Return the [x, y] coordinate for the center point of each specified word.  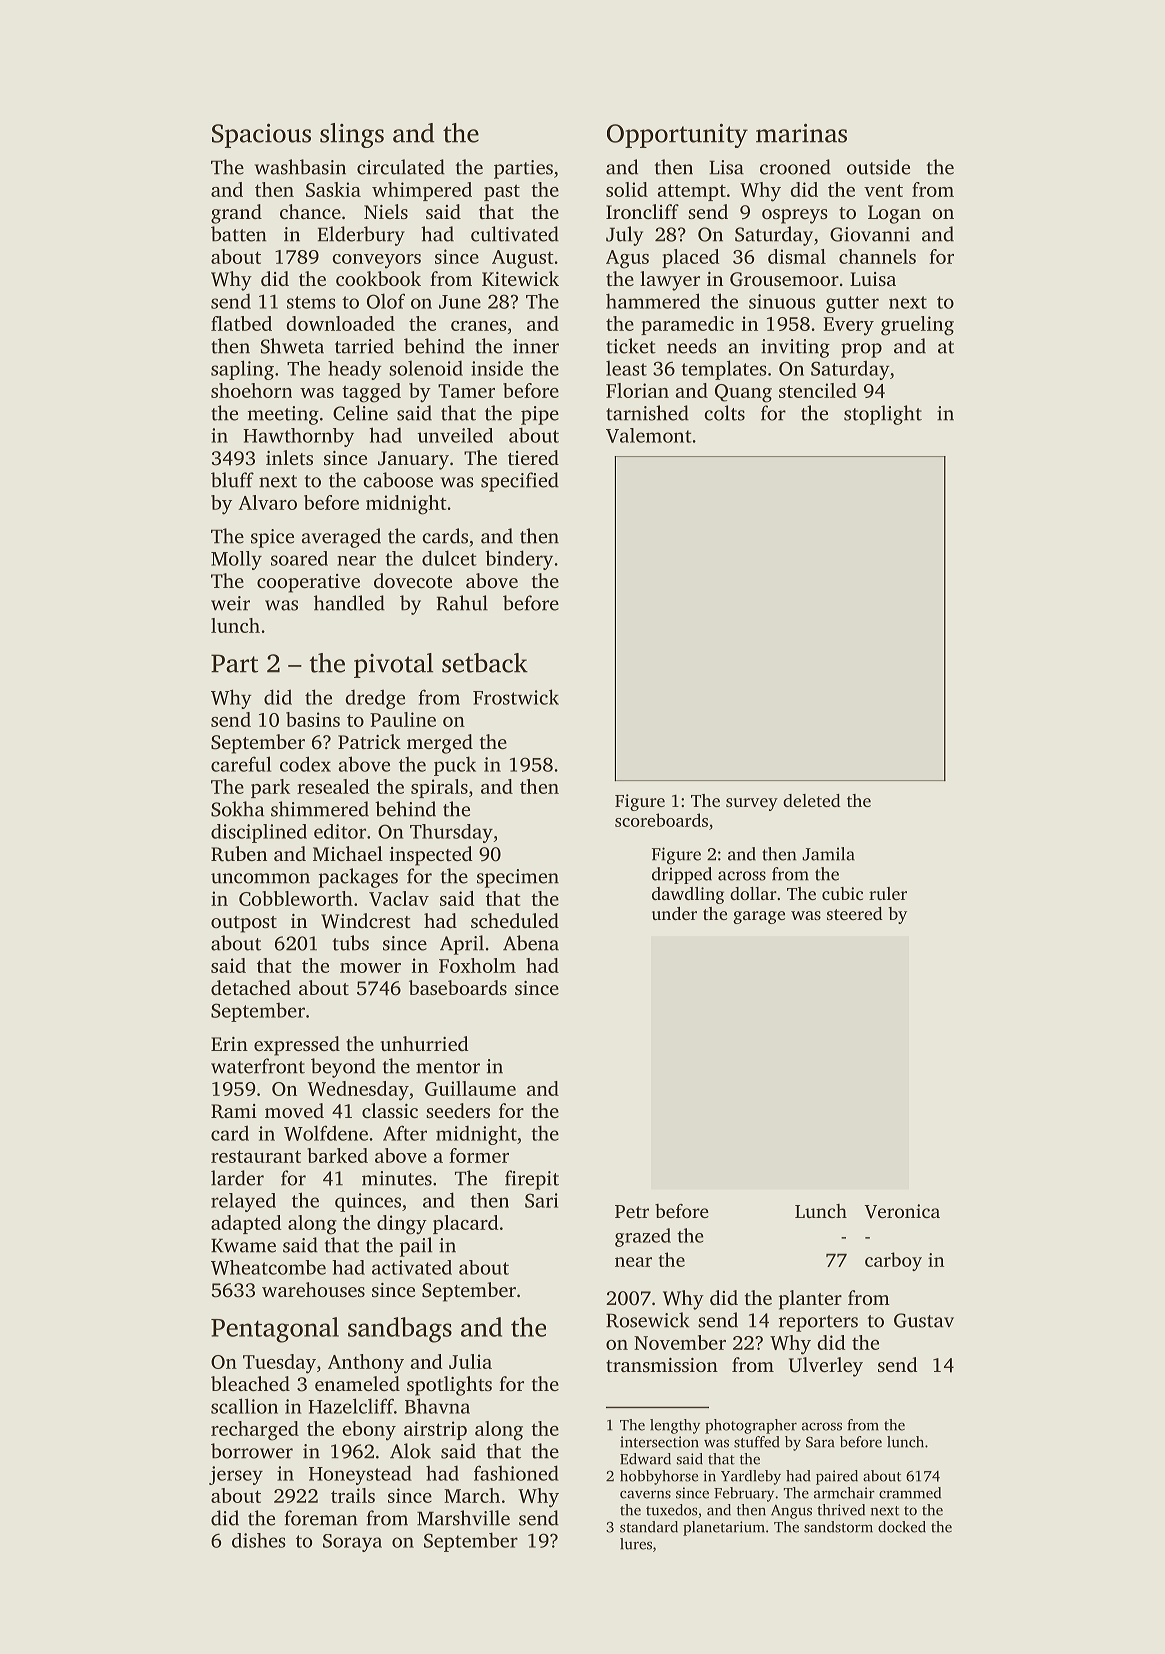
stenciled [818, 390]
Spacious [261, 135]
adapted [246, 1224]
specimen [518, 878]
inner [536, 346]
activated [412, 1267]
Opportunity [677, 136]
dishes [259, 1540]
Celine [360, 413]
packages [358, 878]
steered [855, 913]
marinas [801, 133]
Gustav [924, 1320]
